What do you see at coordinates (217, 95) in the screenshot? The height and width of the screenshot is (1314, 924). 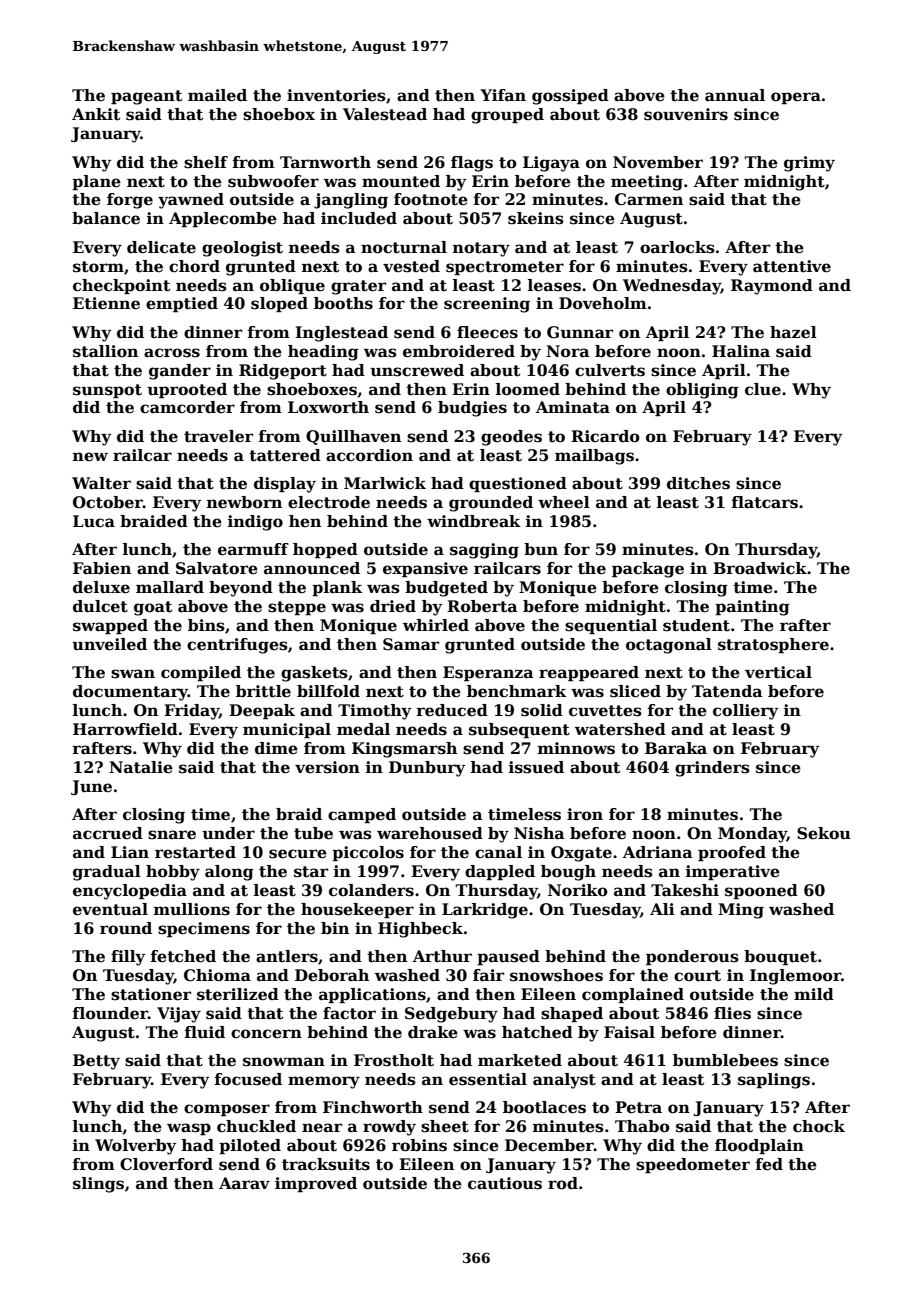 I see `mailed` at bounding box center [217, 95].
